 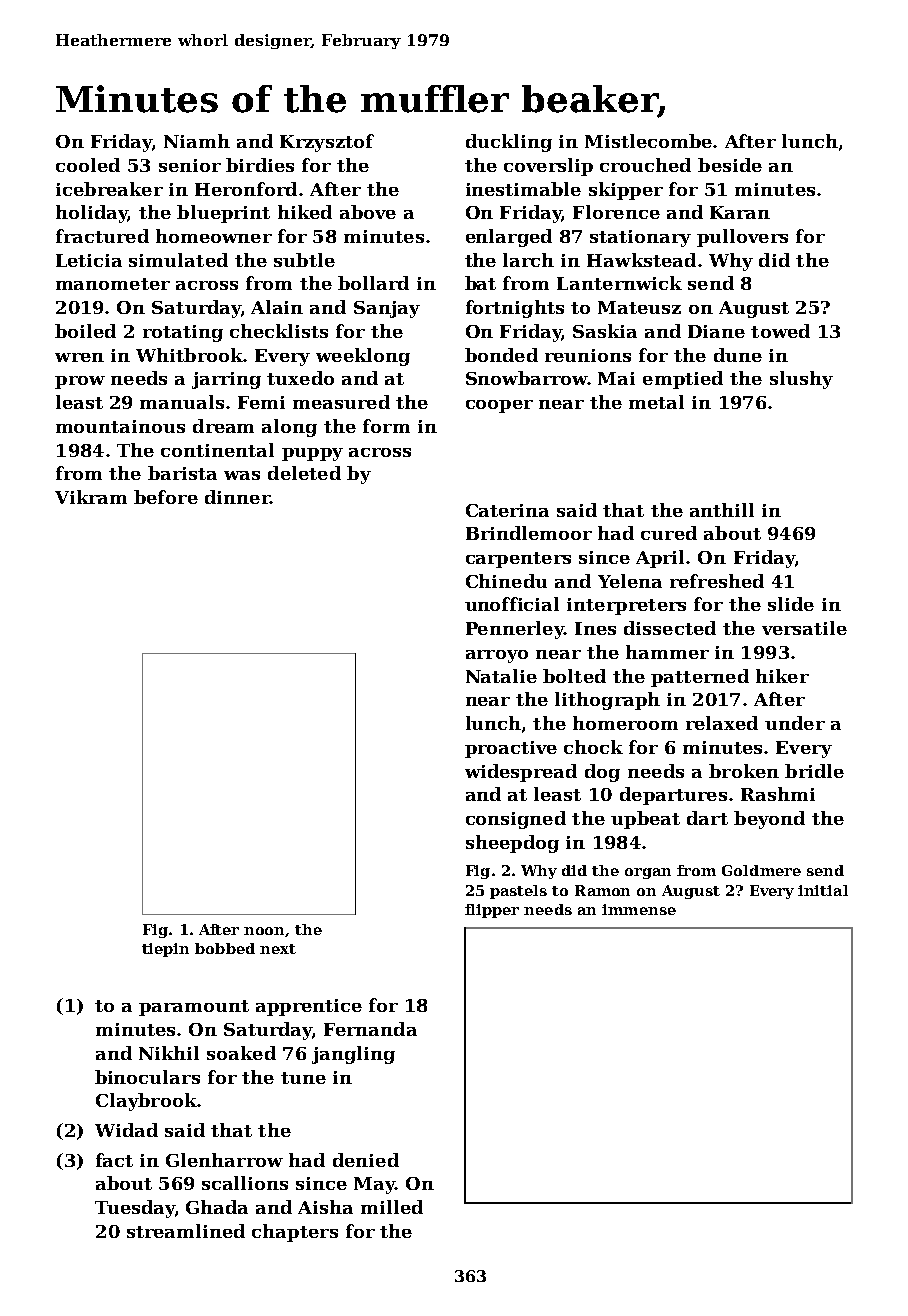 What do you see at coordinates (146, 1102) in the page?
I see `Claybrook` at bounding box center [146, 1102].
